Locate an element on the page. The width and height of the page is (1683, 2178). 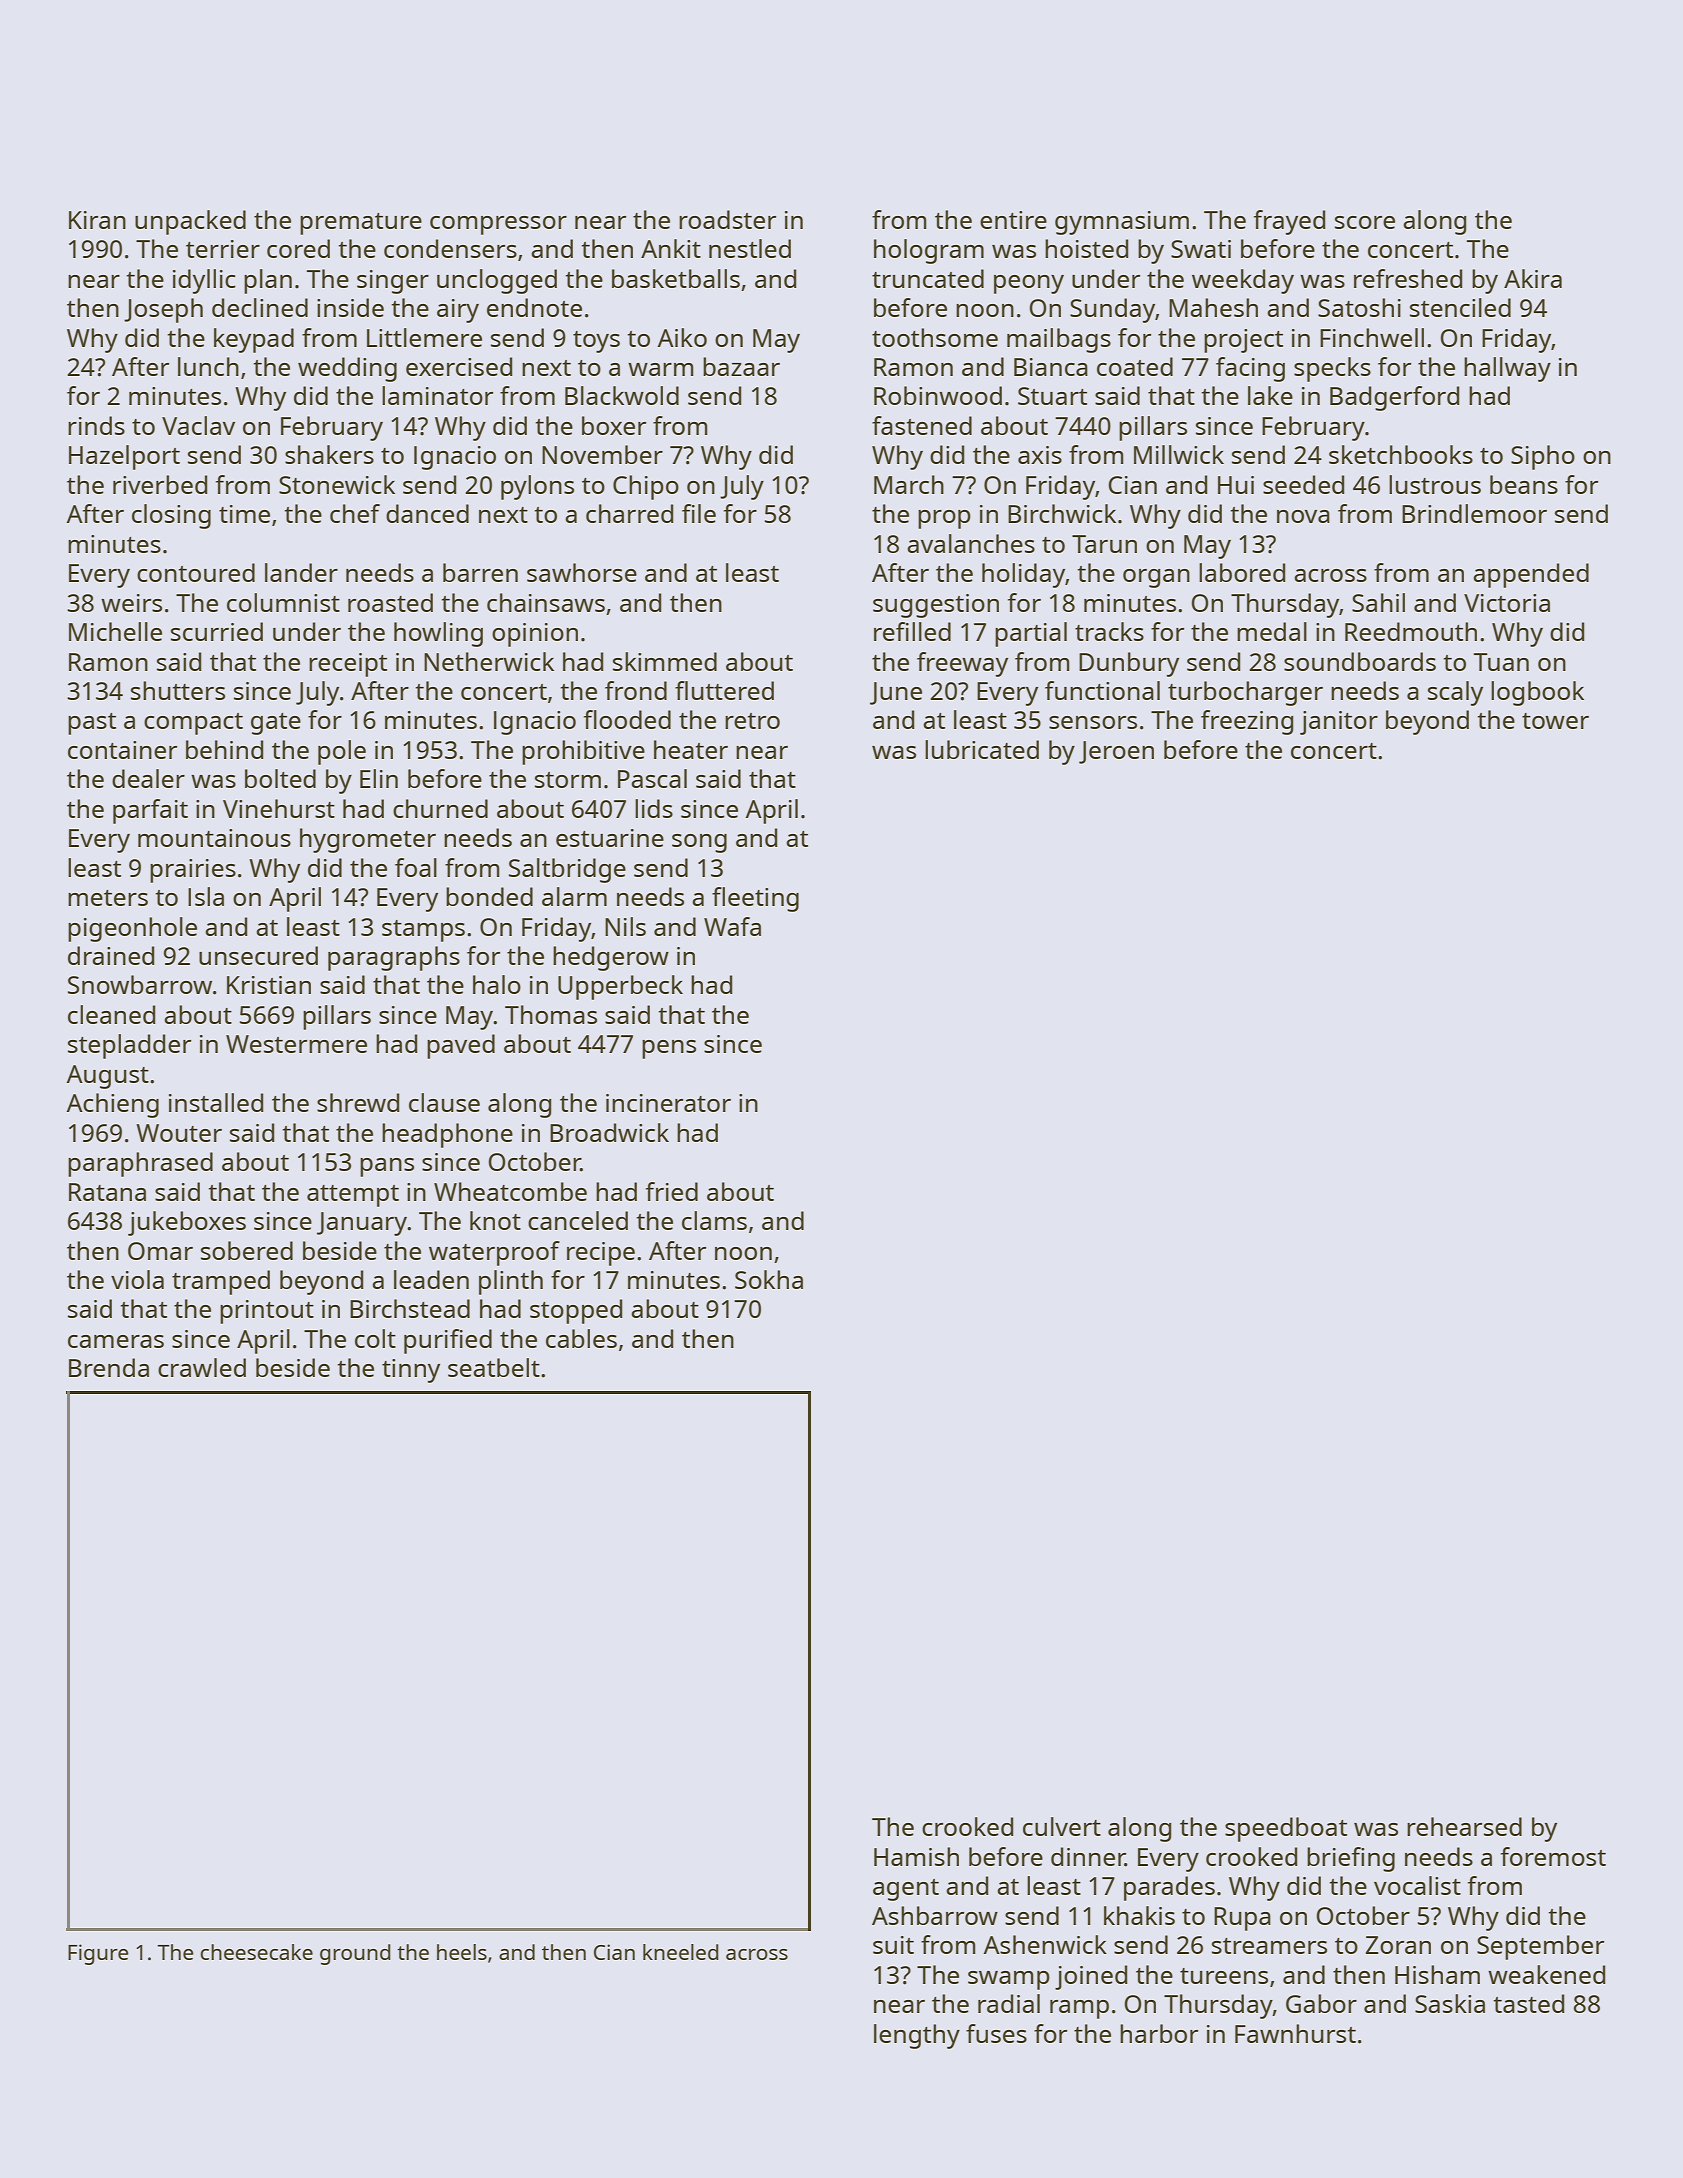
Hamish is located at coordinates (916, 1856).
